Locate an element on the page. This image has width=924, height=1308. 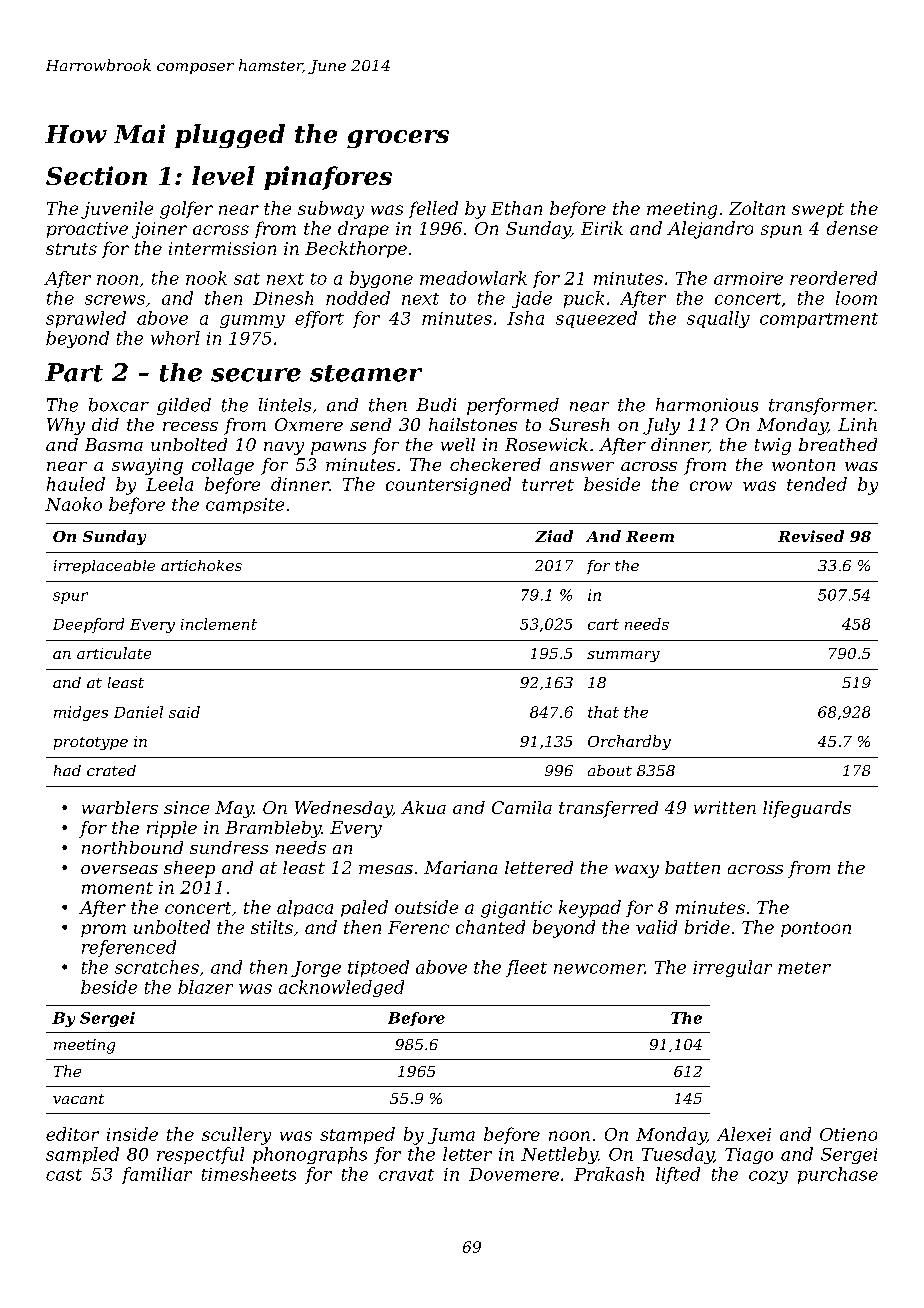
artichokes is located at coordinates (201, 565).
